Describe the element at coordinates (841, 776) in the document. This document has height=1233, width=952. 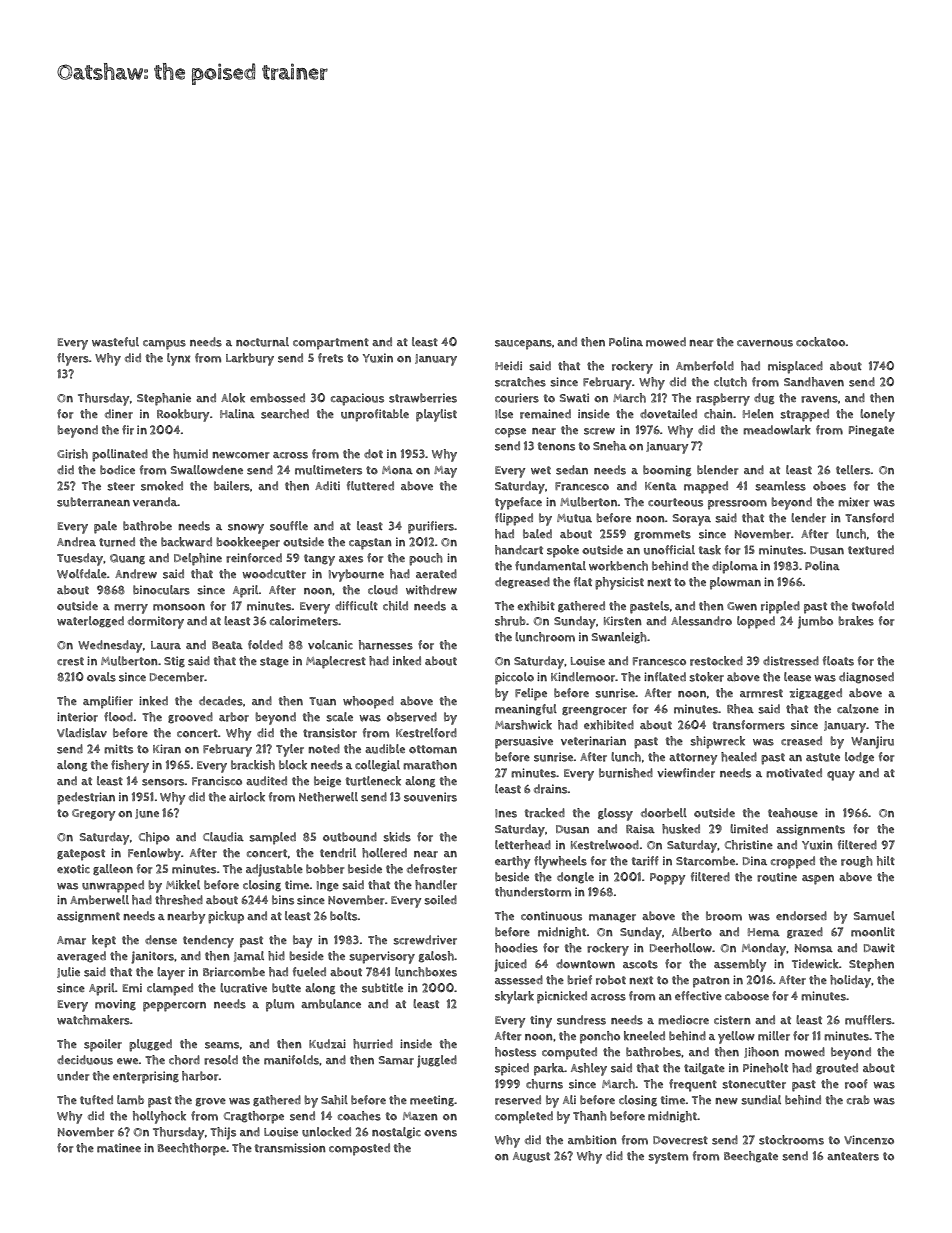
I see `quay` at that location.
